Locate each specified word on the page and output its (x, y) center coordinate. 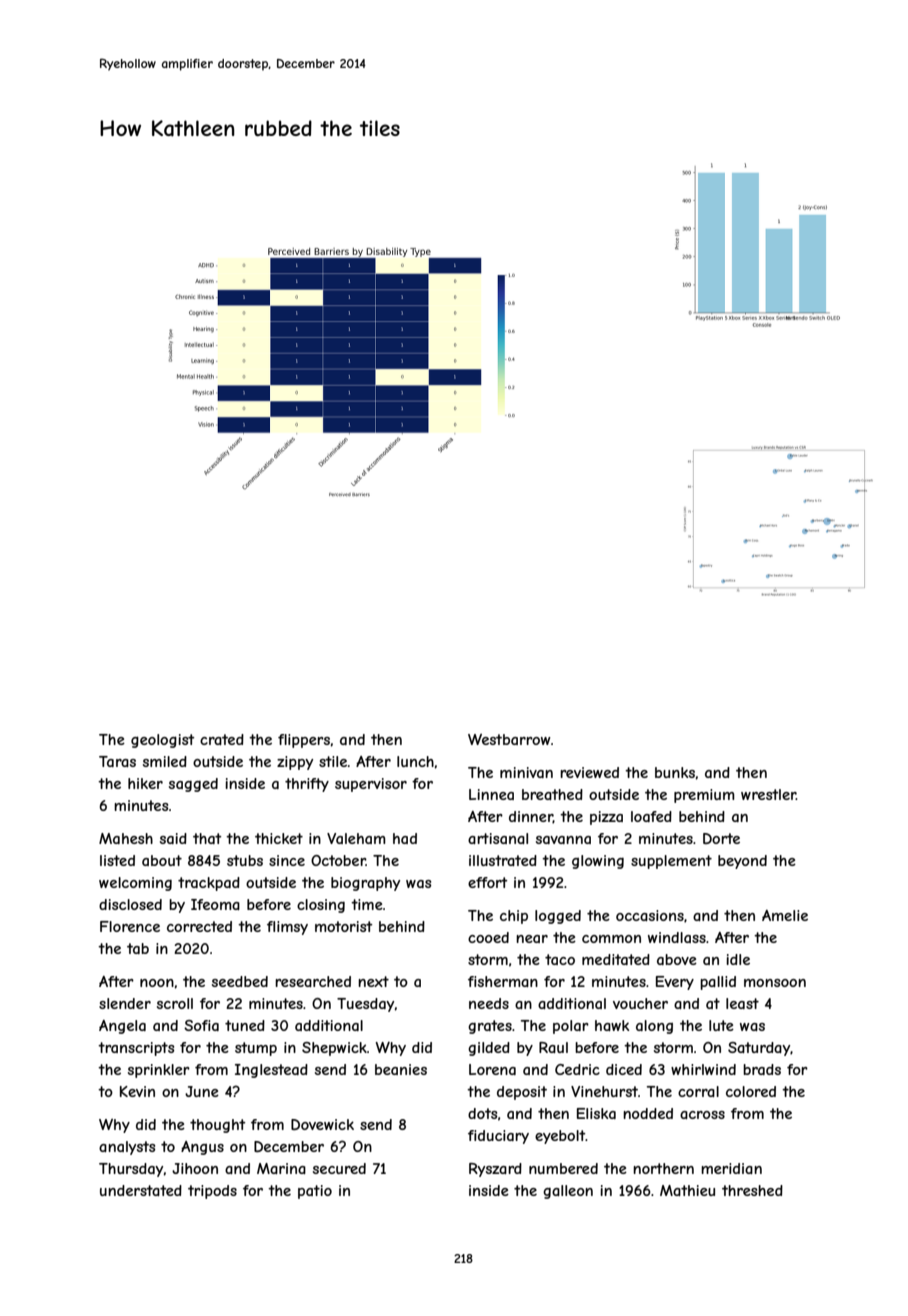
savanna (563, 840)
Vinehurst (604, 1091)
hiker (145, 783)
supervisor (371, 785)
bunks (675, 772)
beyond (742, 862)
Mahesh (126, 838)
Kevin (137, 1091)
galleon (568, 1192)
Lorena (492, 1069)
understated (141, 1190)
